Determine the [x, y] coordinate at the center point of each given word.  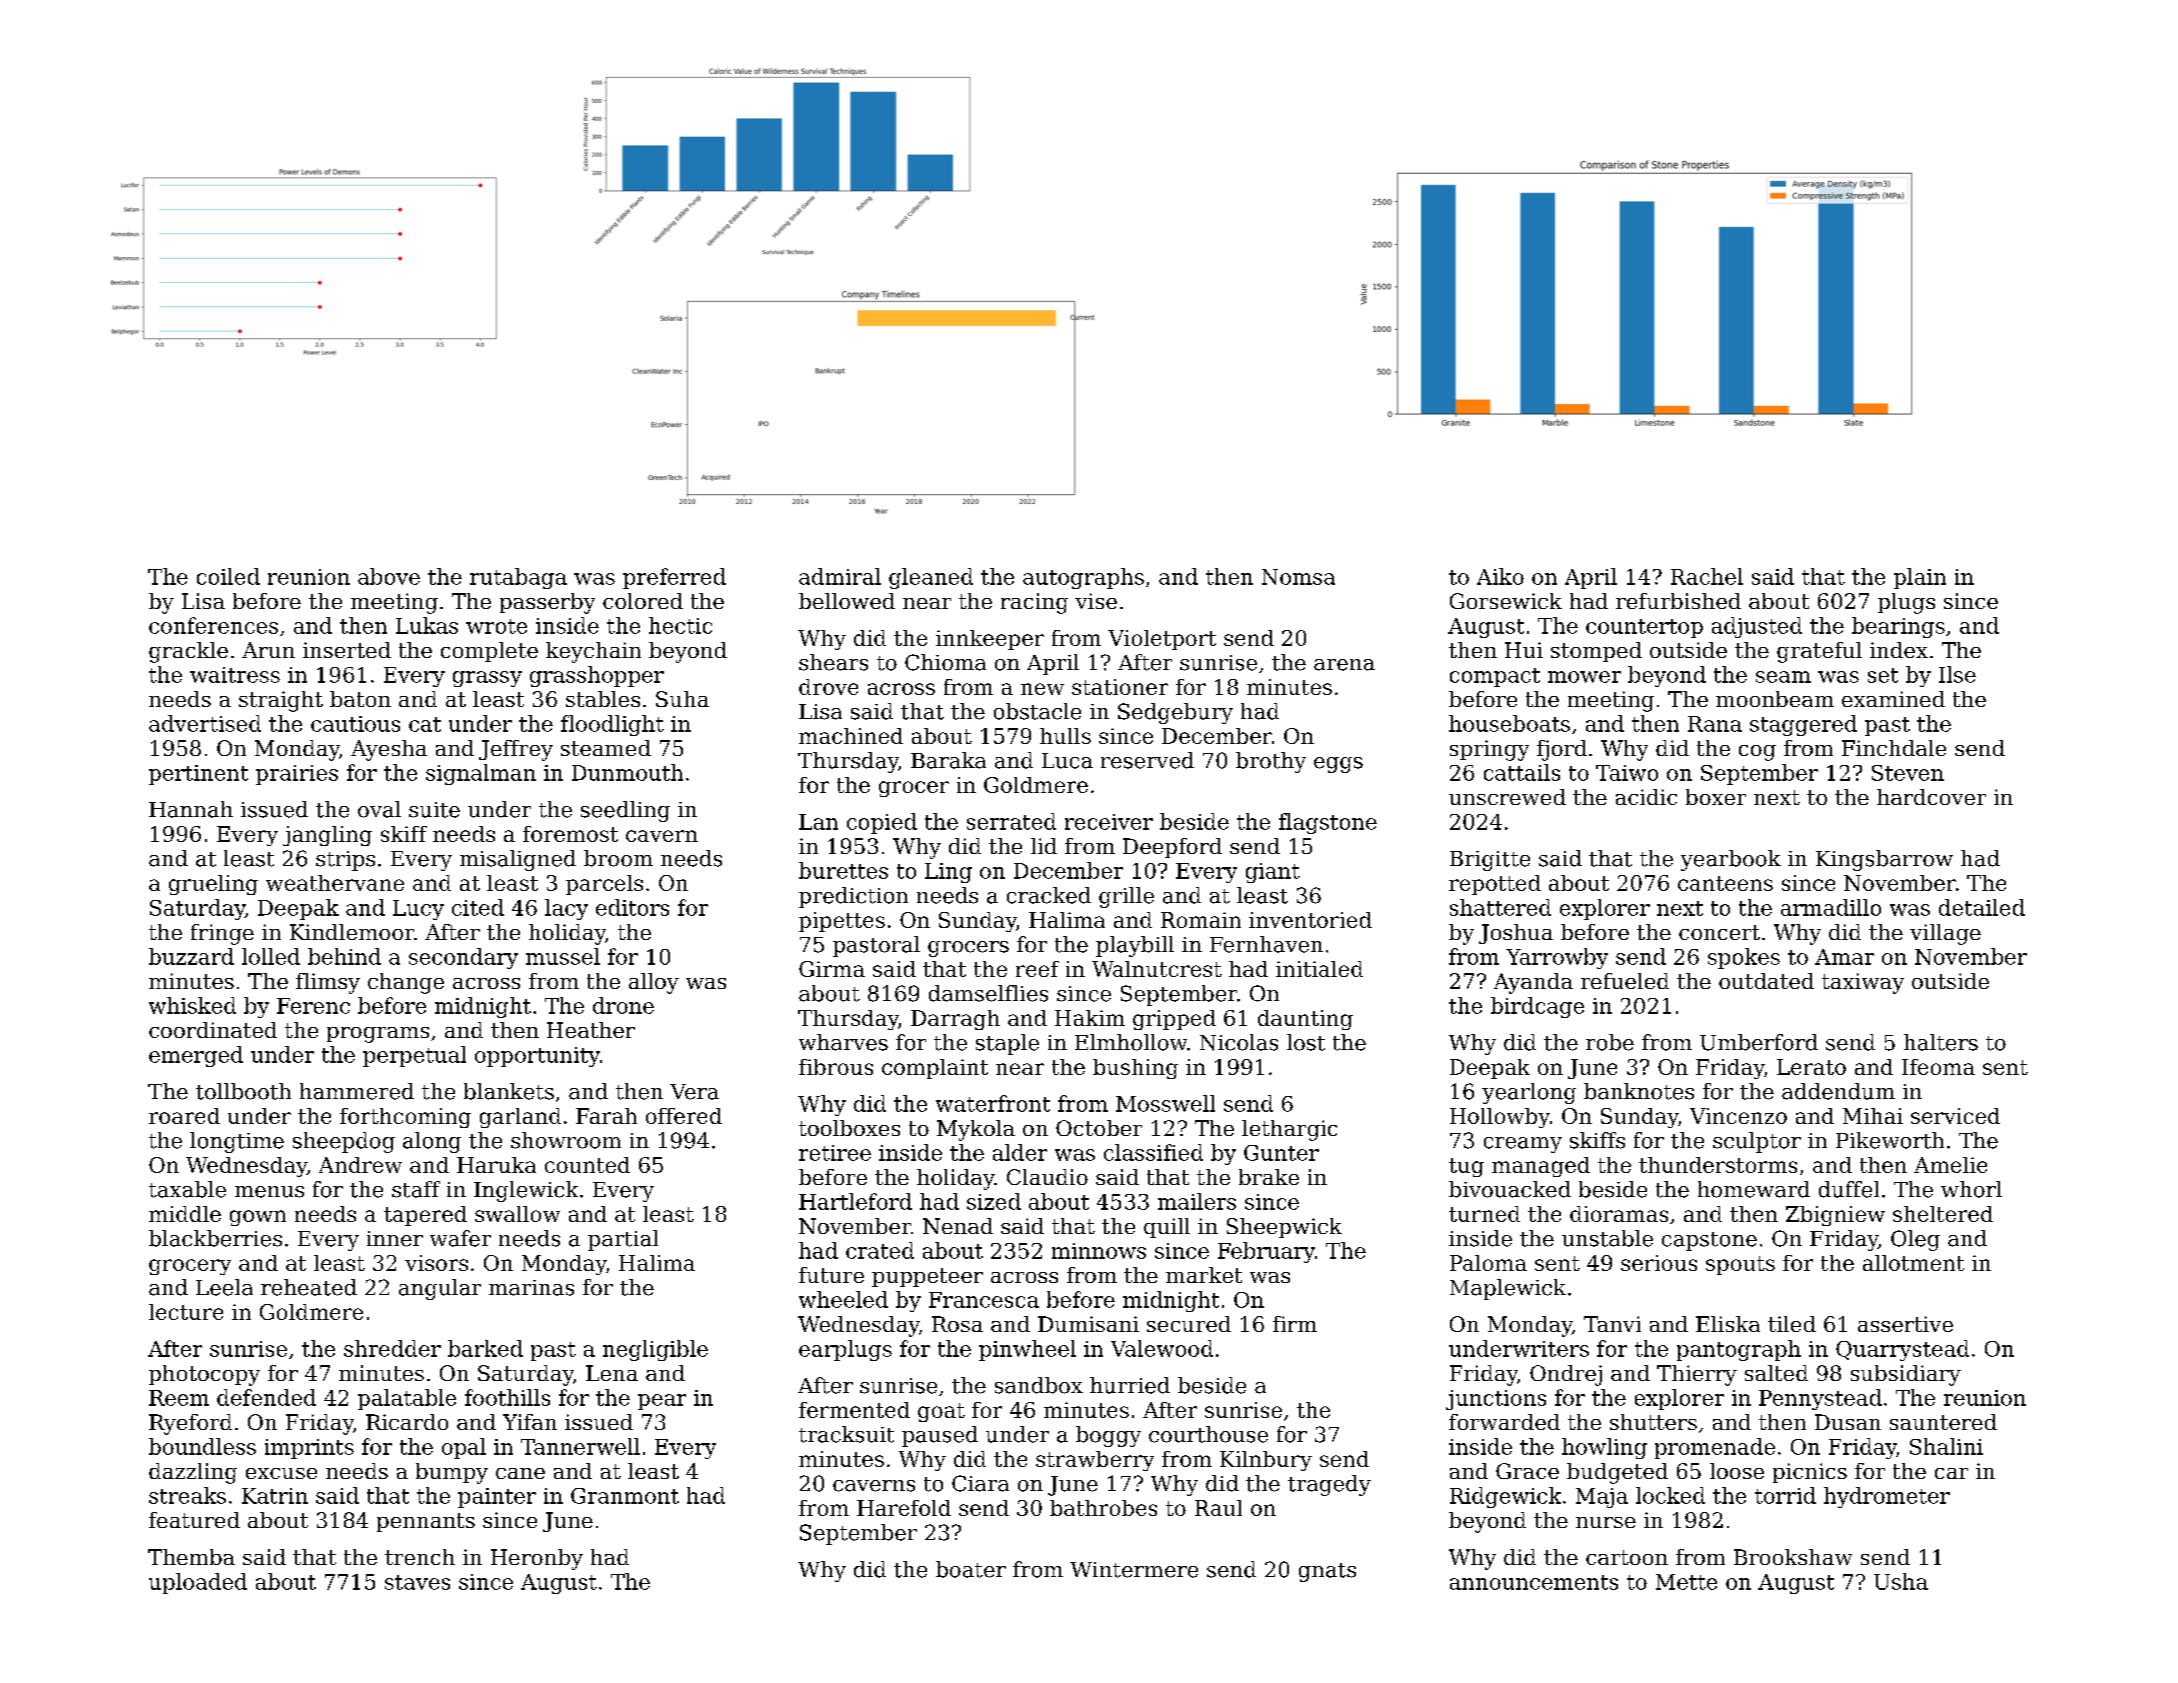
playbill [1135, 946]
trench [420, 1557]
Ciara [980, 1483]
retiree [835, 1153]
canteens [1725, 883]
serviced [1955, 1116]
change [406, 983]
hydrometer [1887, 1497]
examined [1893, 699]
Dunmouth [627, 772]
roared [184, 1116]
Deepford [1172, 848]
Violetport [1162, 640]
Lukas [427, 625]
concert [1719, 932]
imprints [309, 1449]
